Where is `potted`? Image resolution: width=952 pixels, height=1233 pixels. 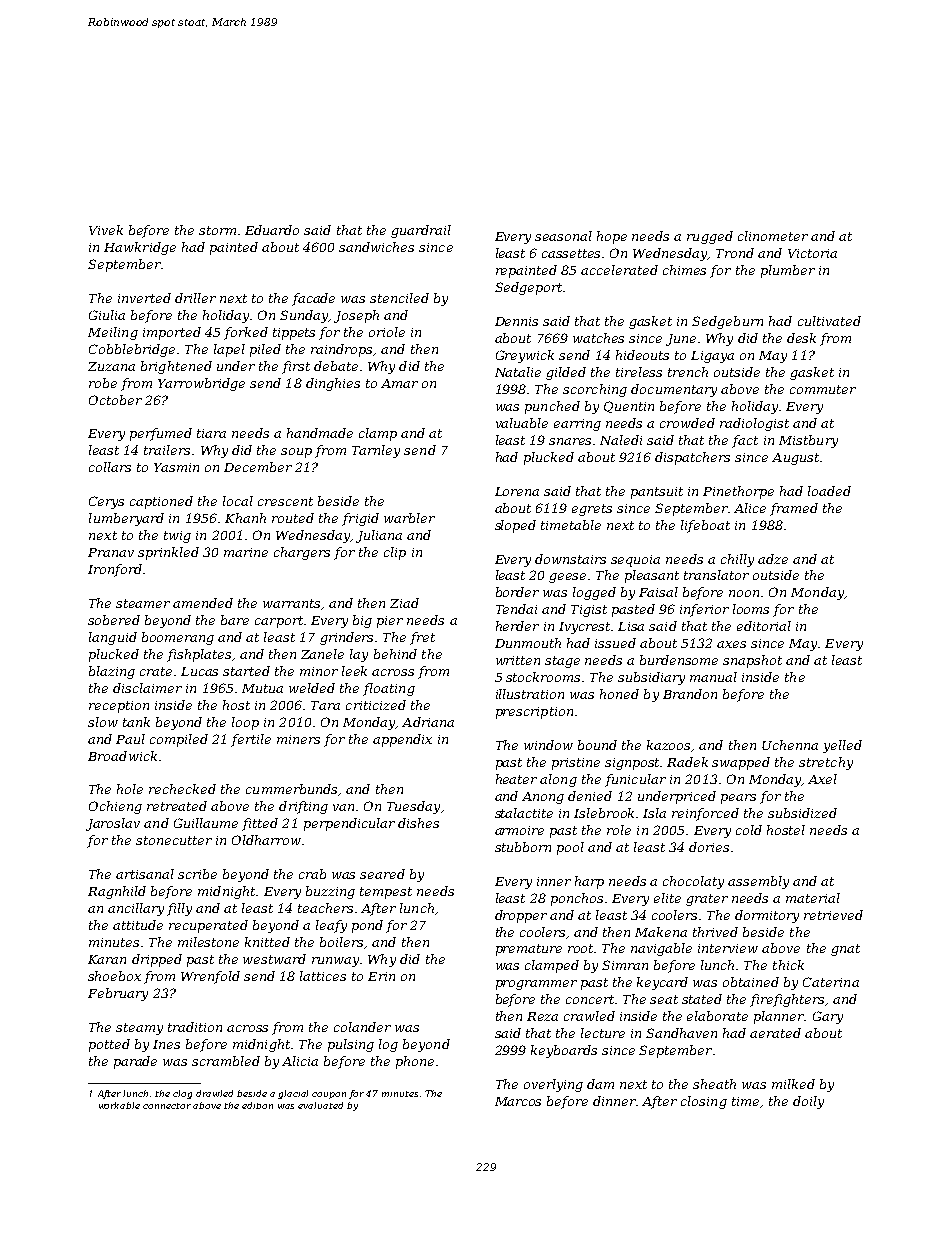 potted is located at coordinates (109, 1045).
